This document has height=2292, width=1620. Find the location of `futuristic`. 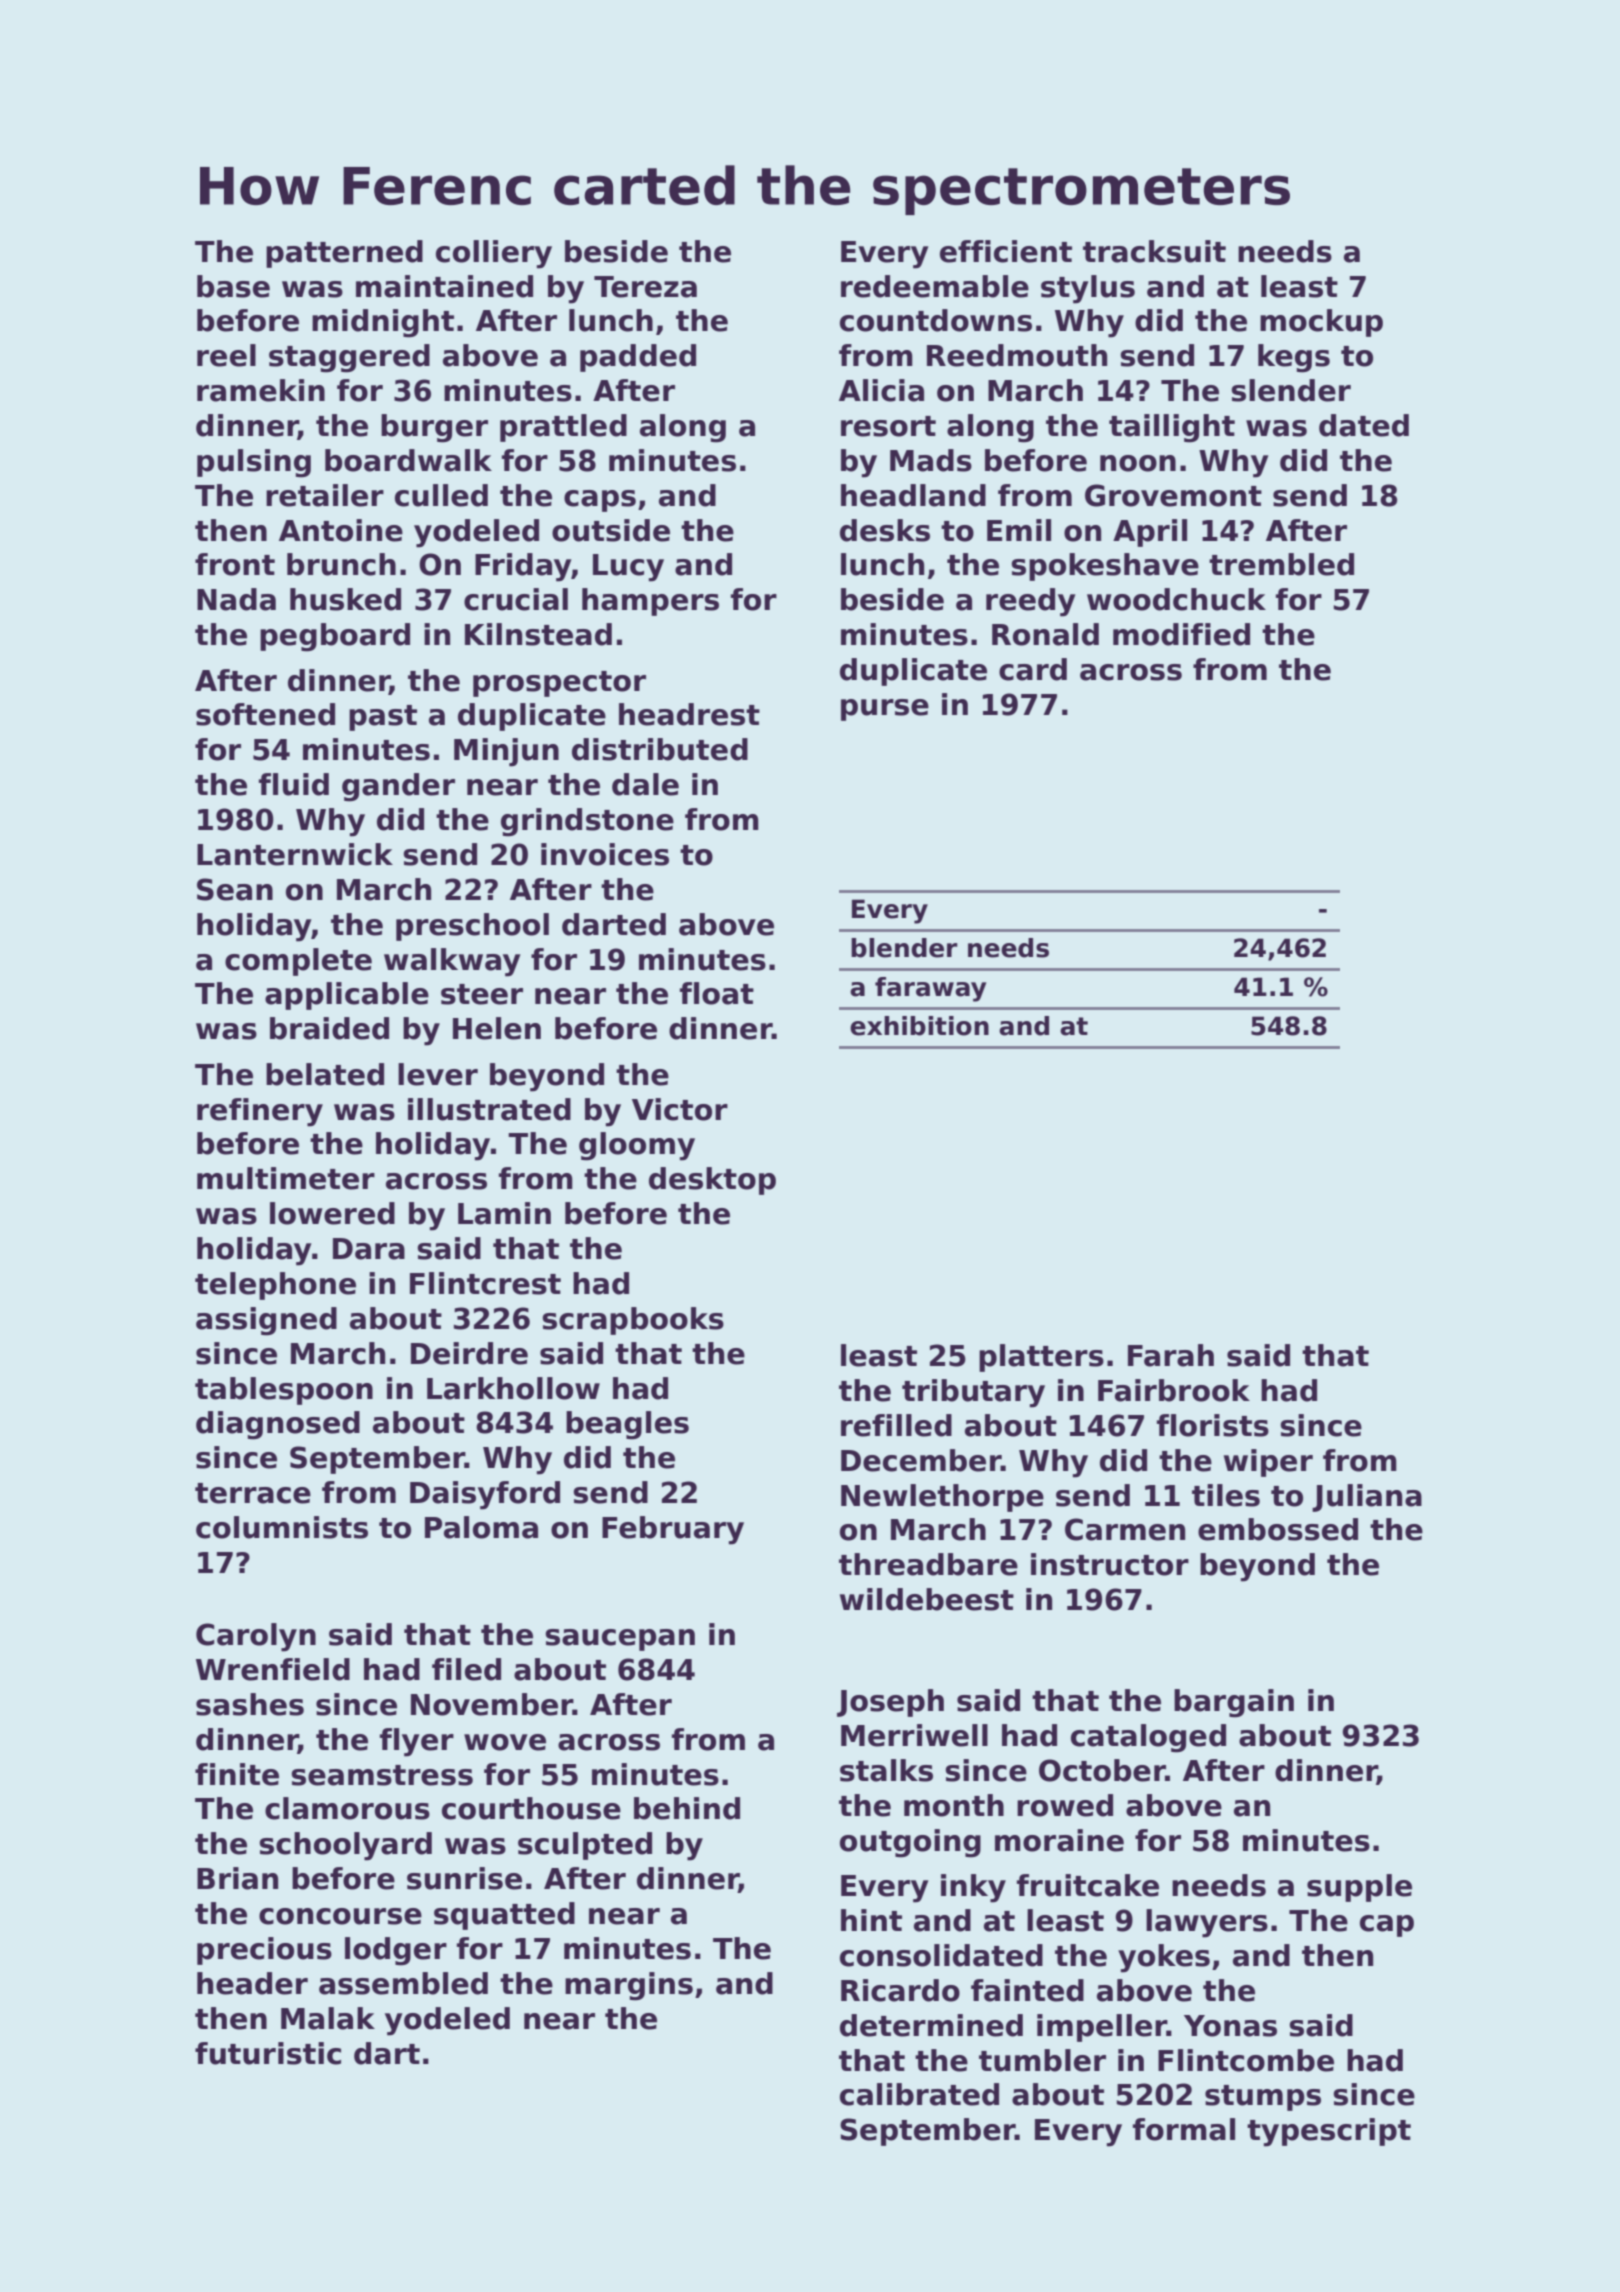

futuristic is located at coordinates (268, 2053).
